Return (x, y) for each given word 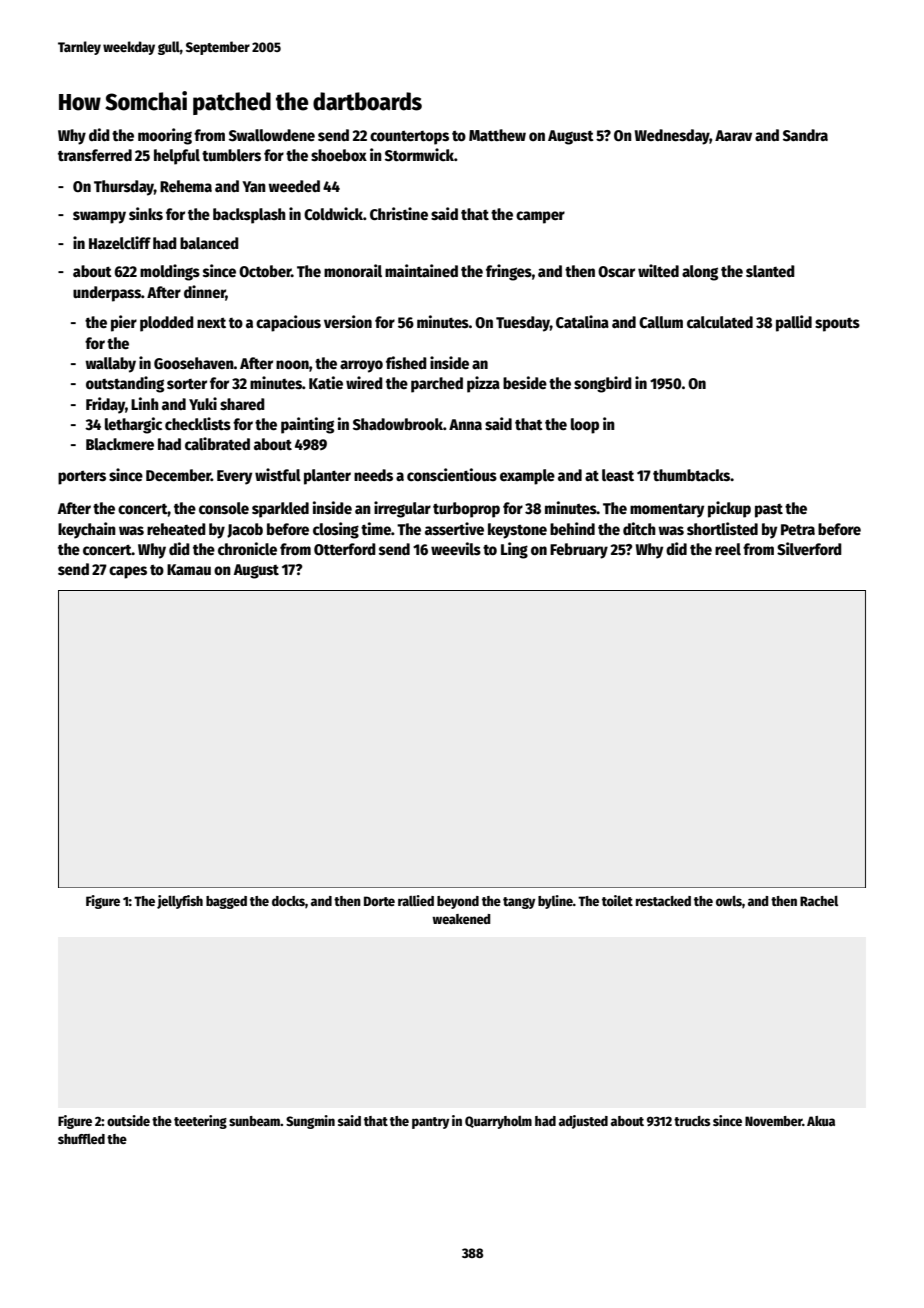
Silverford (809, 549)
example (527, 477)
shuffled (81, 1139)
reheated (176, 529)
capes (128, 572)
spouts (837, 325)
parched (437, 385)
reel (728, 549)
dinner (205, 292)
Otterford (345, 549)
